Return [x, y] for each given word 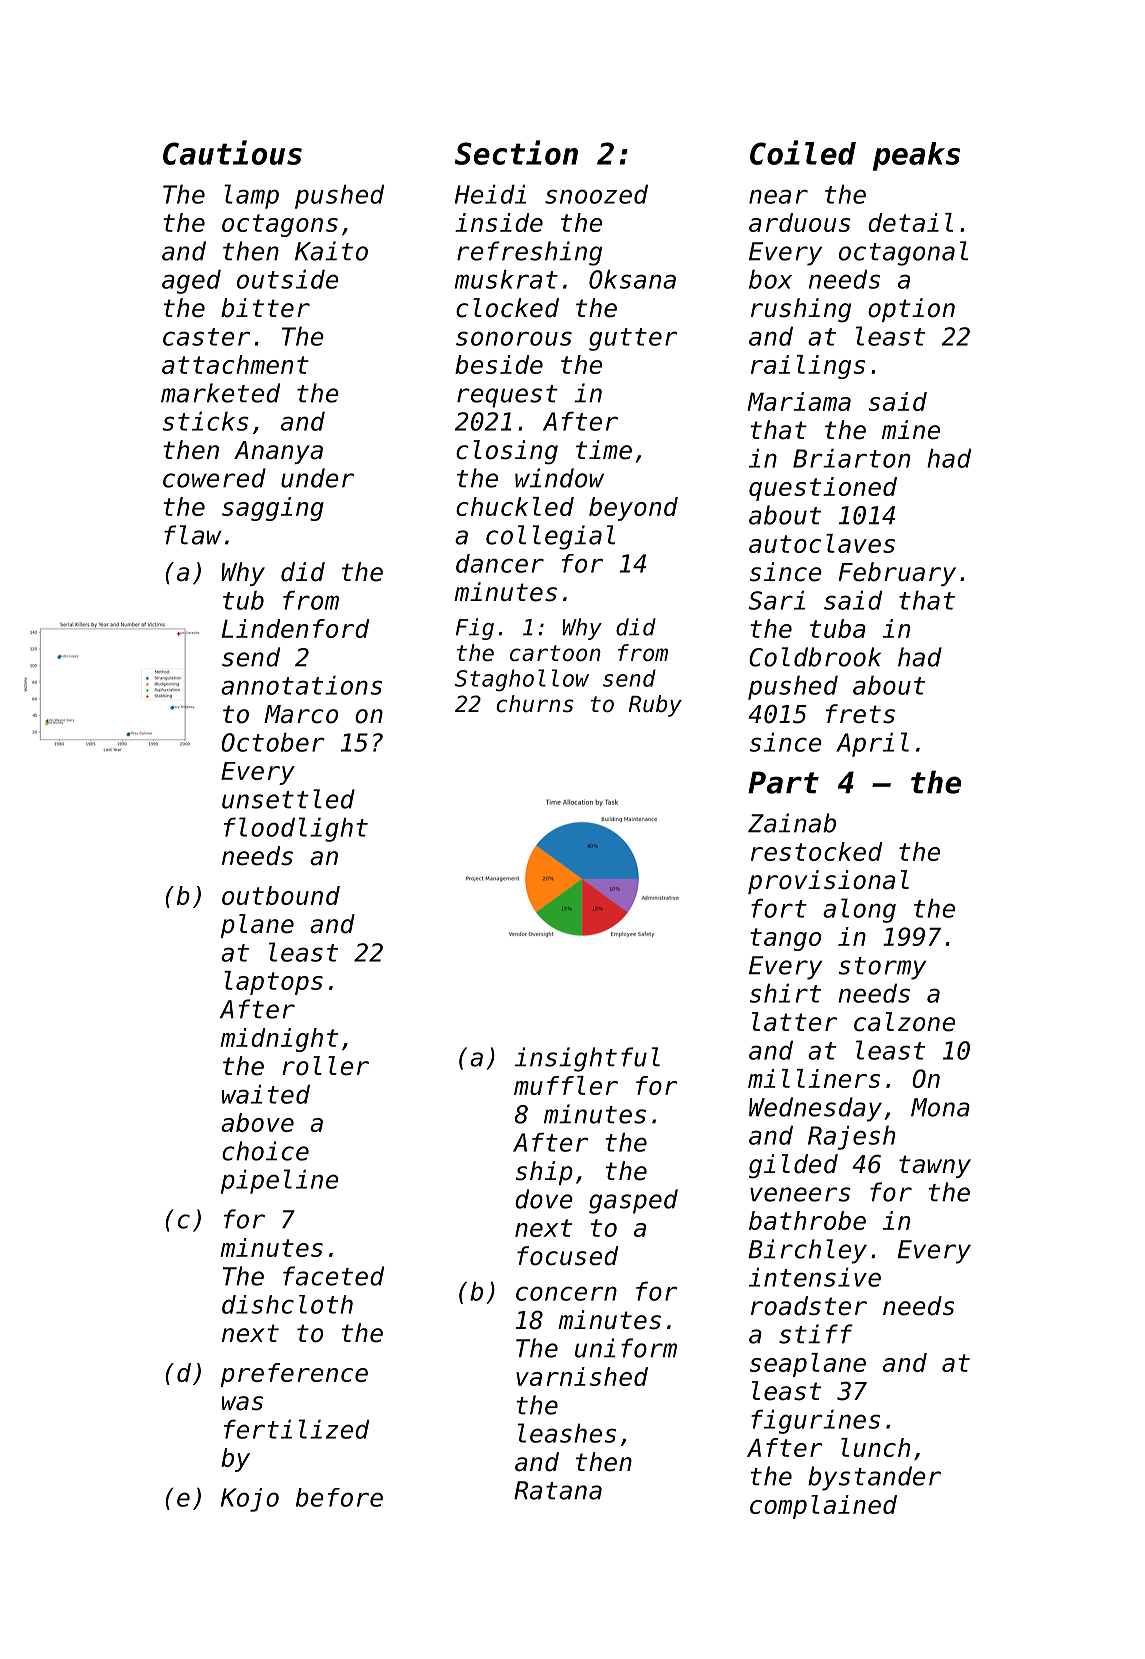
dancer [500, 563]
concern [566, 1293]
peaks [916, 156]
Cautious [232, 152]
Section [516, 152]
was [242, 1403]
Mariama [799, 401]
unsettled [288, 799]
